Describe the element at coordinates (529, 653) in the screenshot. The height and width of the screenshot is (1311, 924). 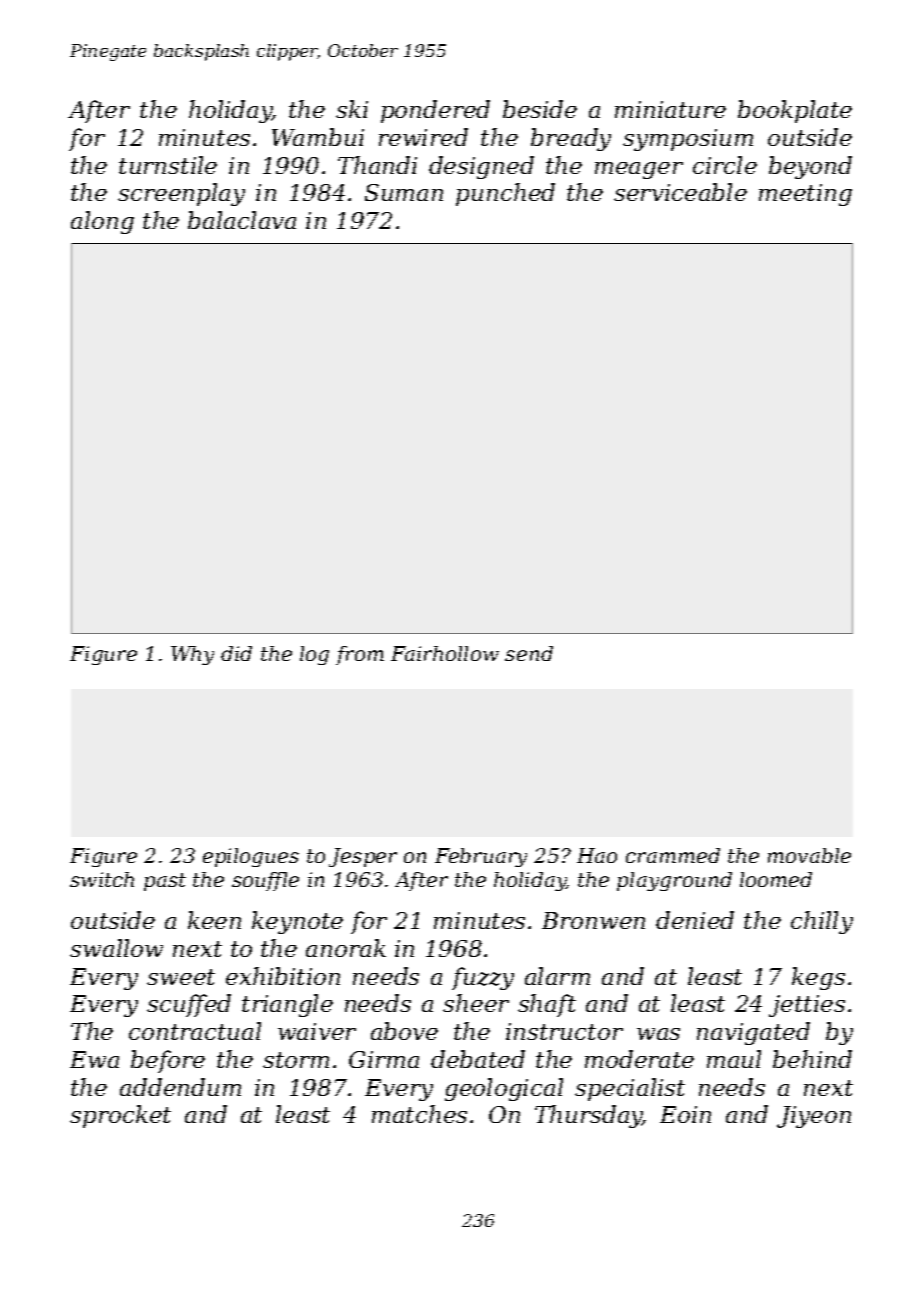
I see `send` at that location.
